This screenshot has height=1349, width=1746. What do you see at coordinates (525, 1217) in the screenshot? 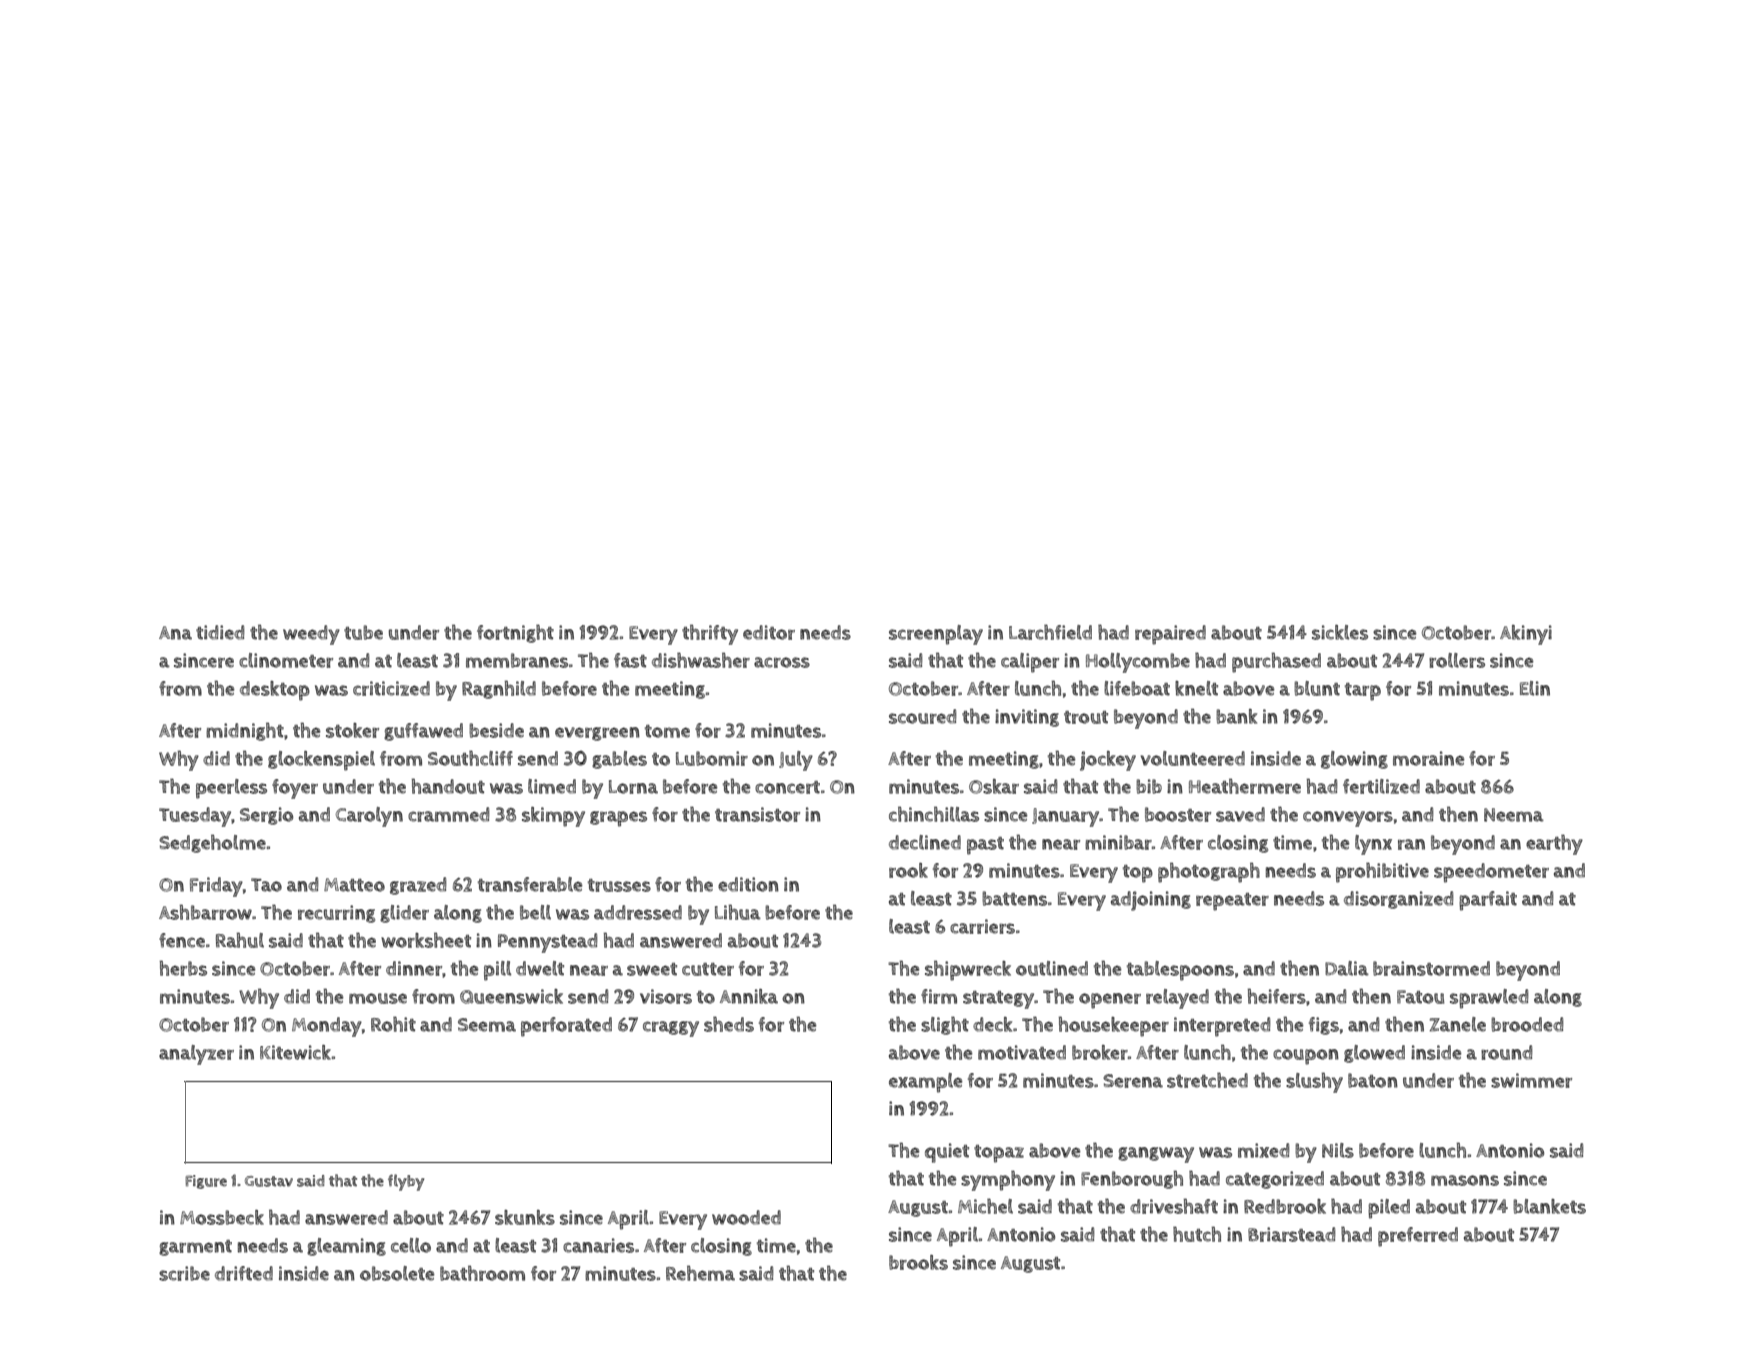
I see `skunks` at bounding box center [525, 1217].
